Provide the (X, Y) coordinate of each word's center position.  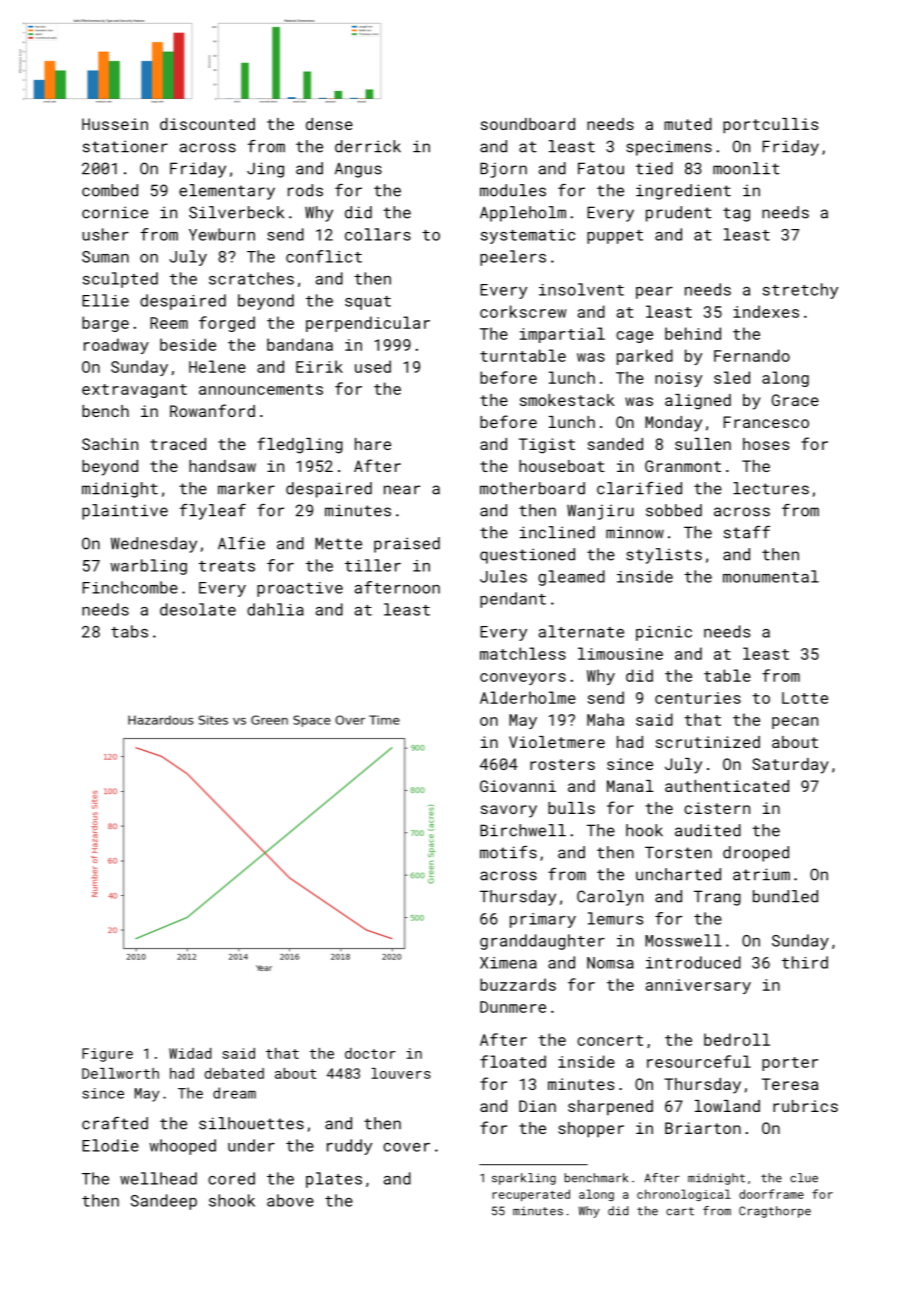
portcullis (770, 126)
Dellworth (120, 1073)
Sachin (110, 444)
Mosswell (683, 940)
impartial (562, 335)
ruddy (349, 1147)
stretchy (800, 291)
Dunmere (513, 1007)
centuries (698, 698)
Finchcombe (130, 587)
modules (513, 190)
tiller (373, 565)
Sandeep (164, 1202)
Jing (265, 170)
